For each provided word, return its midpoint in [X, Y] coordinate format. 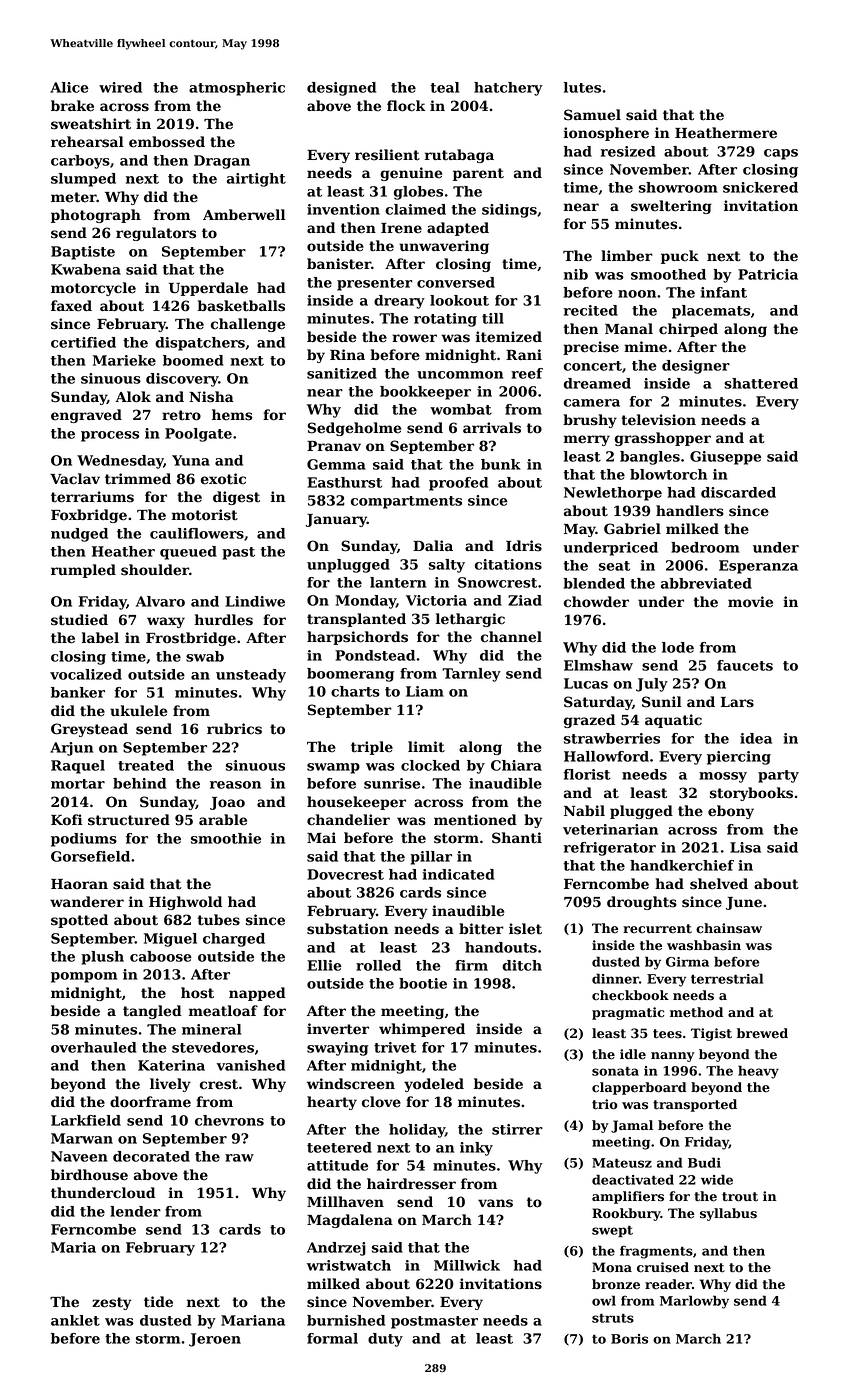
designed [341, 89]
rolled [378, 965]
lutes [582, 87]
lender [135, 1211]
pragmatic [628, 1013]
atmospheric [237, 89]
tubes [219, 920]
